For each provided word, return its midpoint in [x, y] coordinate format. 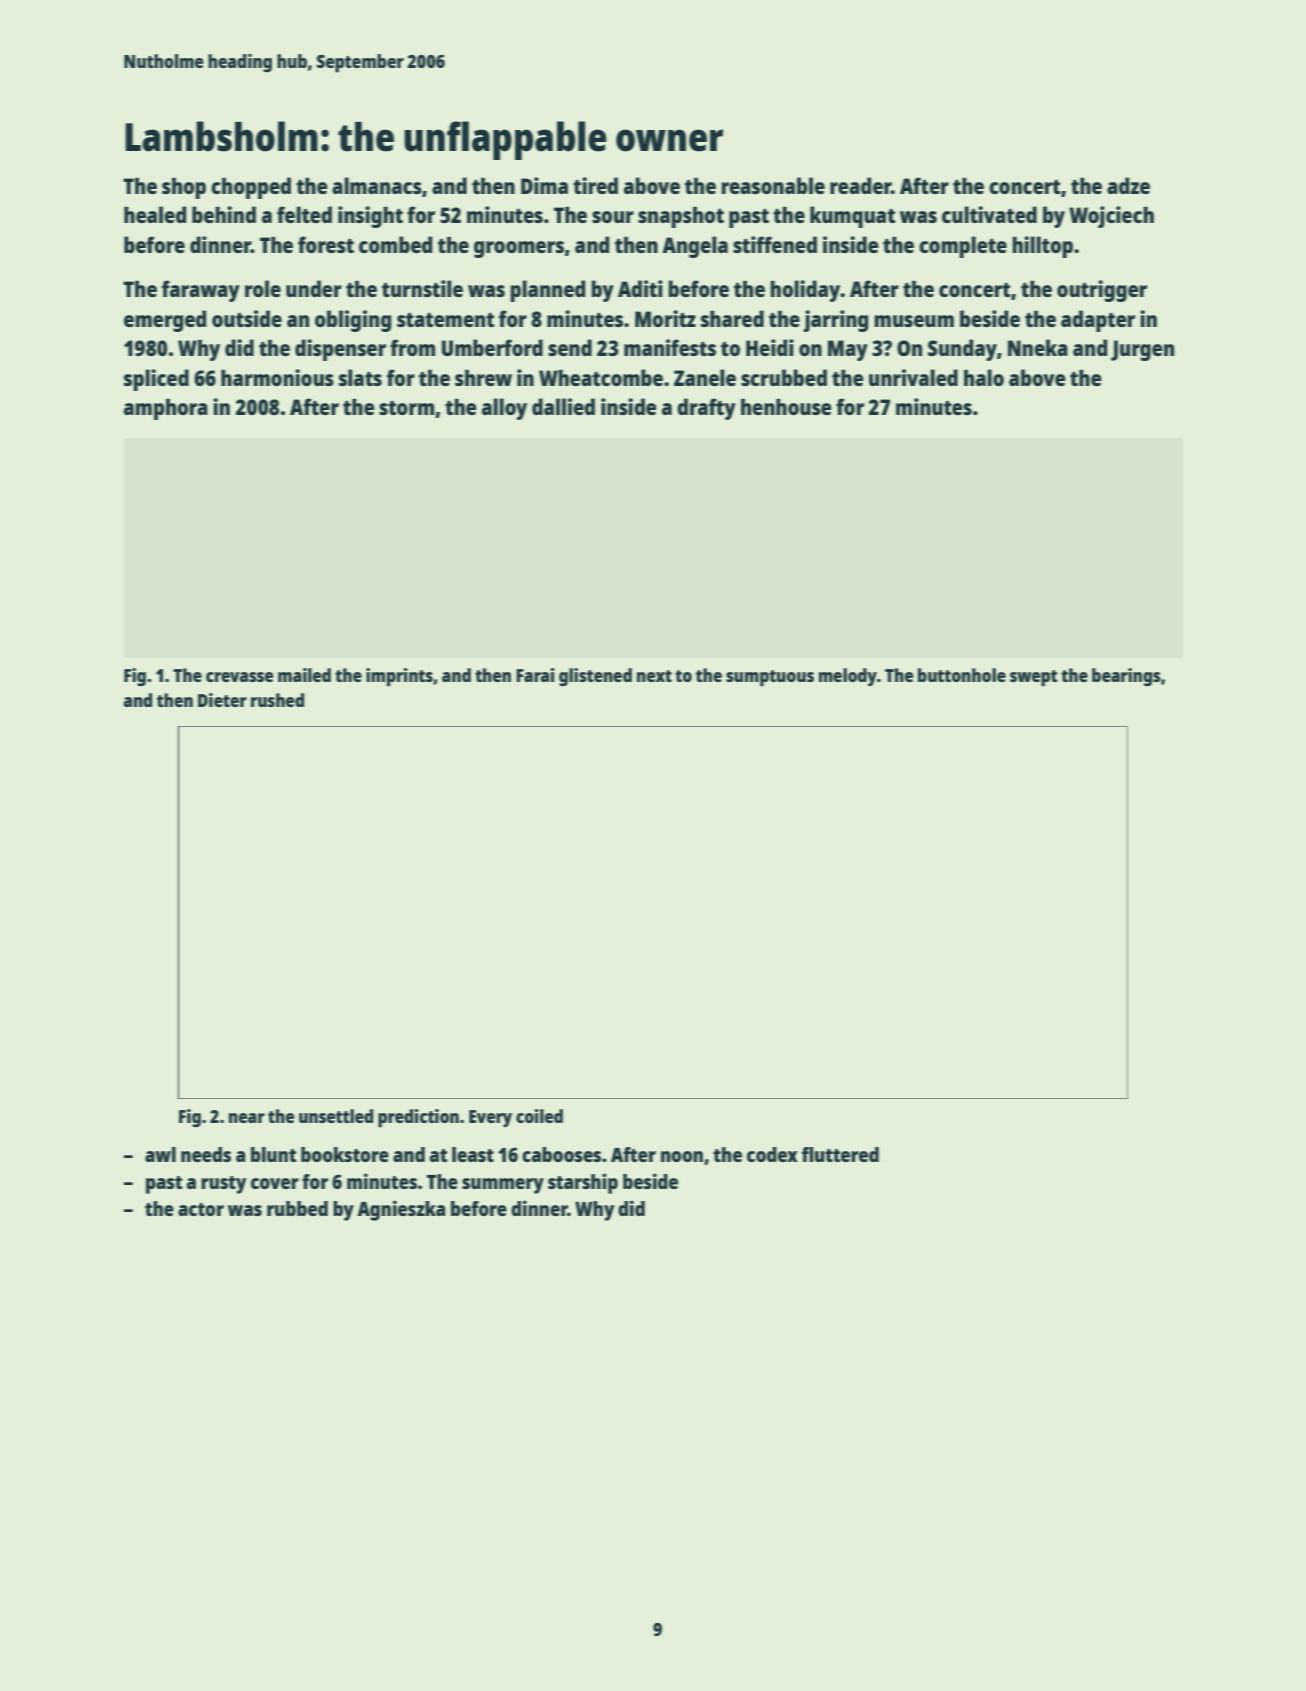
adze [1128, 185]
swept [1034, 678]
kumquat [852, 217]
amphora [166, 409]
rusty [223, 1185]
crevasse [239, 677]
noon [682, 1156]
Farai [535, 675]
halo [984, 377]
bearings [1126, 677]
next [654, 676]
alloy [504, 409]
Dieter [222, 700]
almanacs [377, 185]
